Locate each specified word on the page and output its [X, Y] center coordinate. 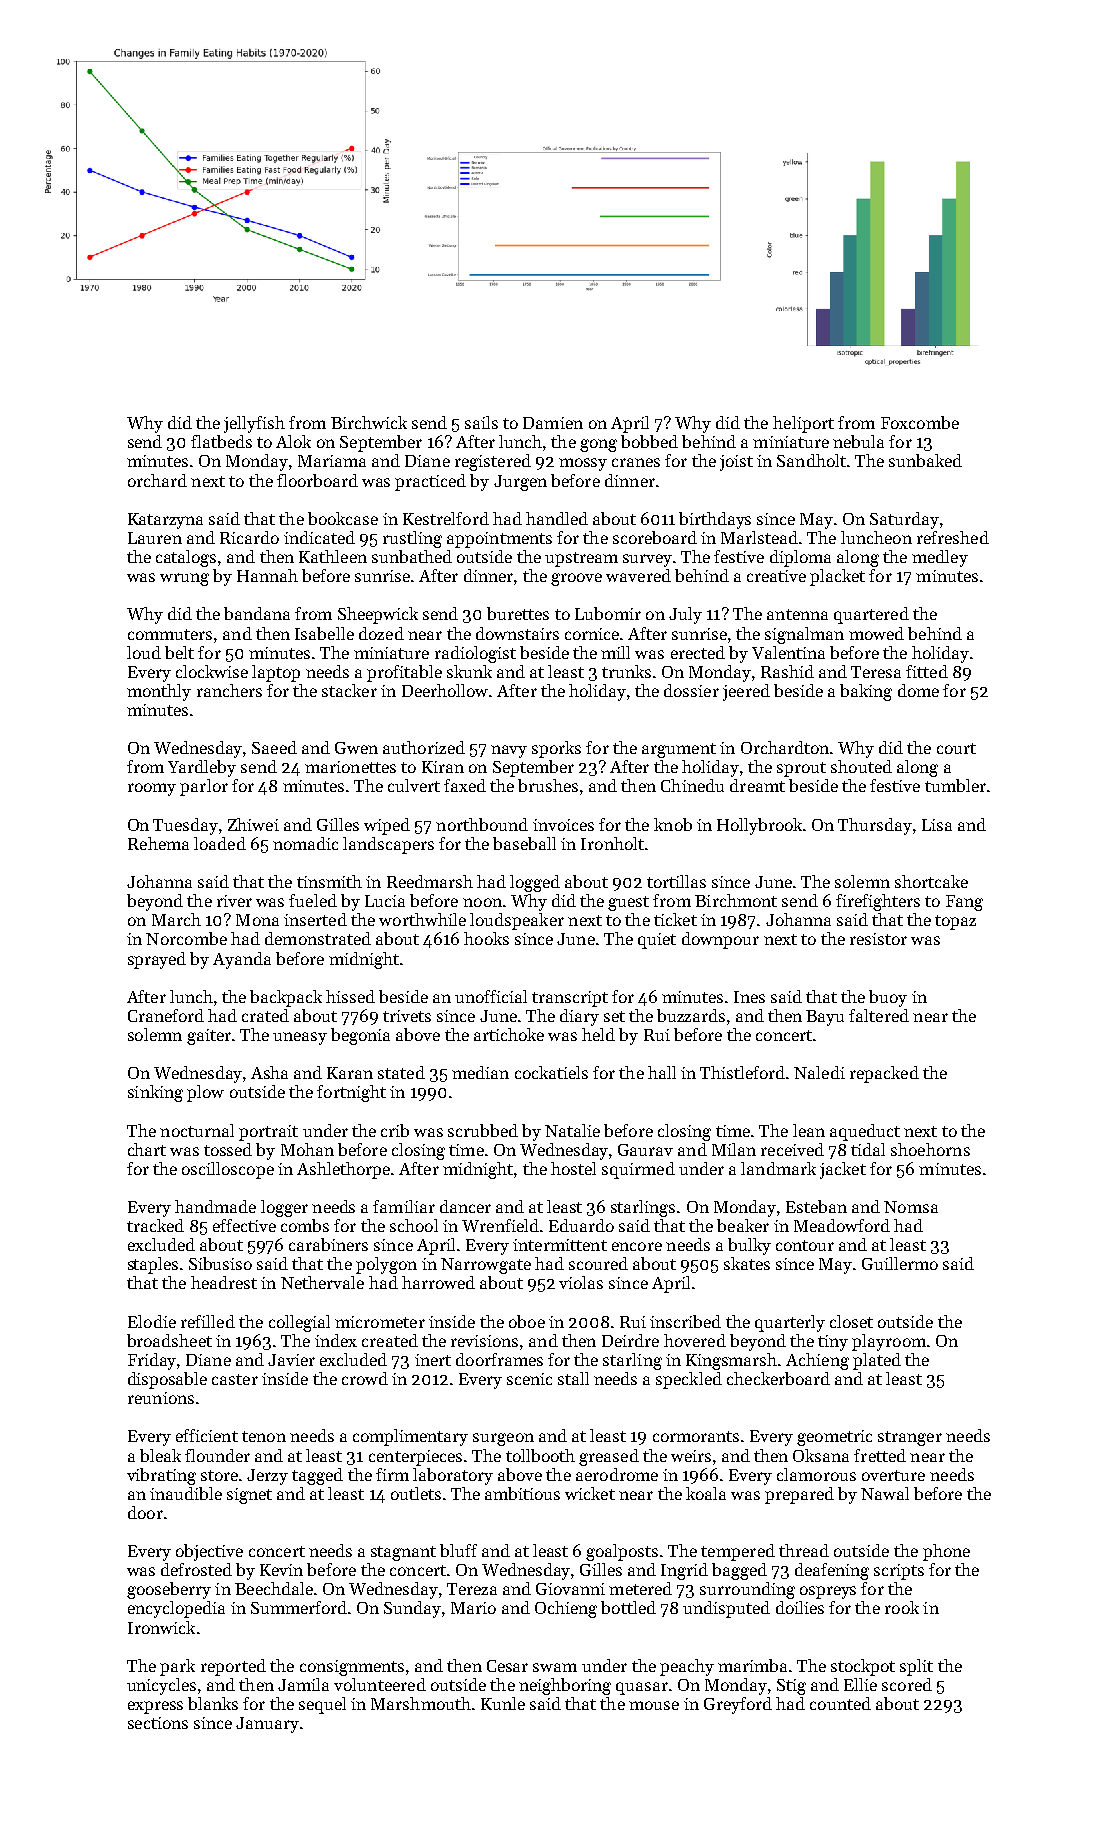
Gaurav [645, 1150]
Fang [964, 903]
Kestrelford [446, 518]
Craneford [166, 1015]
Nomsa [911, 1207]
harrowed [438, 1282]
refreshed [953, 537]
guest [628, 903]
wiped [387, 826]
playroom [889, 1342]
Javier [291, 1360]
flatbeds [221, 441]
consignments [352, 1668]
